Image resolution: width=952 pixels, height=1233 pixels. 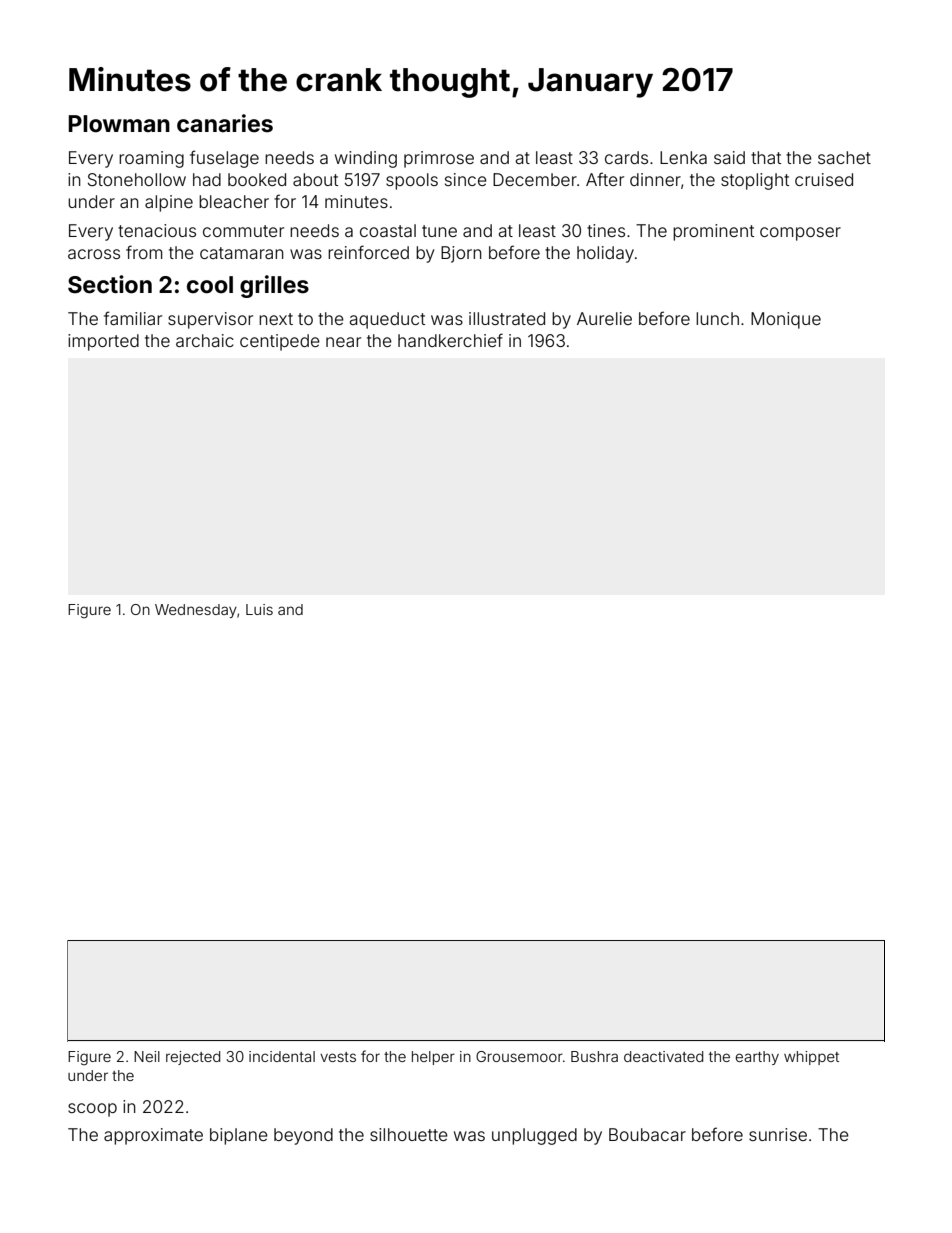 What do you see at coordinates (196, 611) in the screenshot?
I see `Wednesday` at bounding box center [196, 611].
